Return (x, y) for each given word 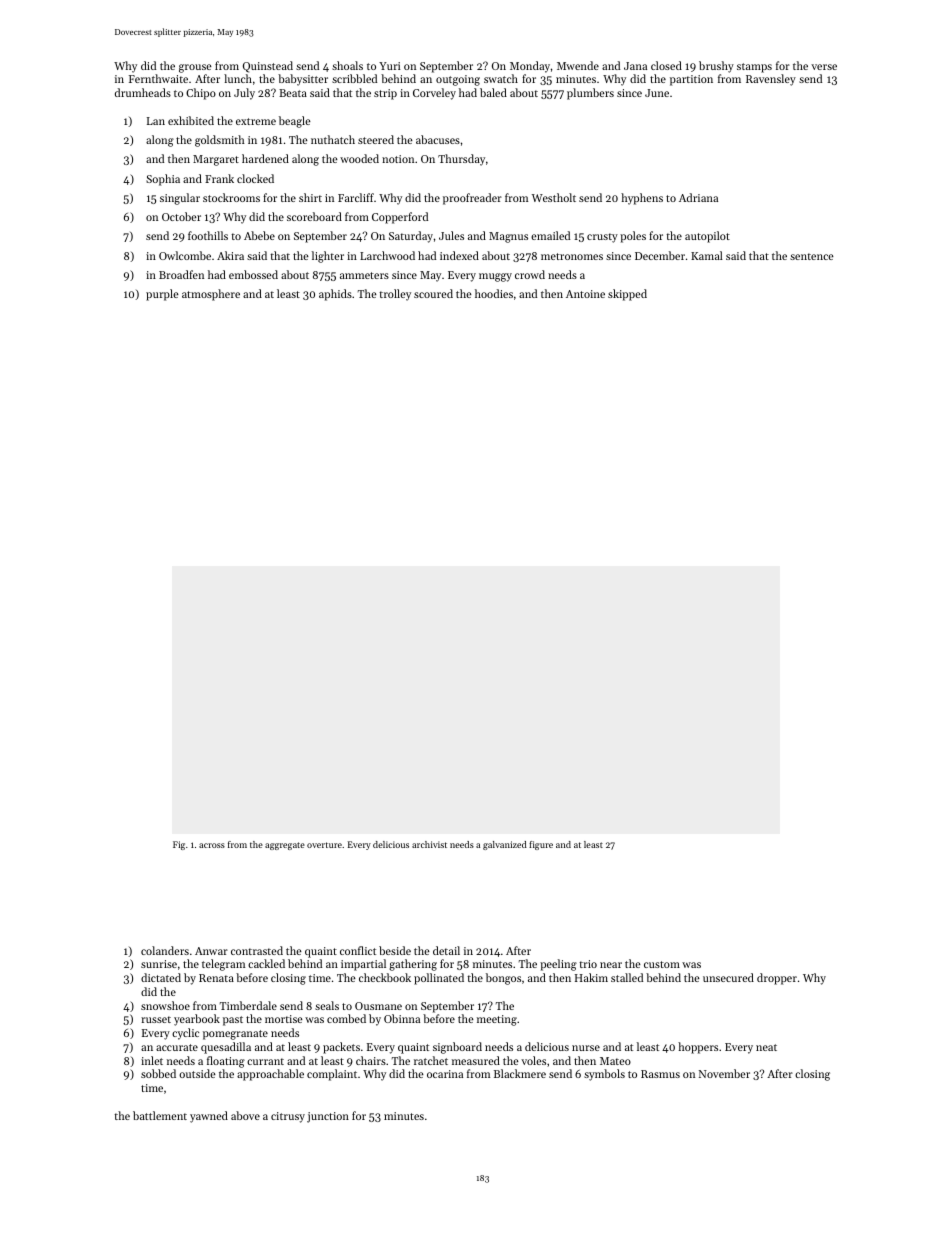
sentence (812, 256)
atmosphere (211, 295)
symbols (604, 1075)
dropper (777, 979)
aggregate (285, 846)
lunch (238, 78)
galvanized (505, 845)
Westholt (554, 197)
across (212, 845)
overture (324, 845)
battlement (160, 1115)
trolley (395, 295)
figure (541, 845)
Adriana (698, 197)
